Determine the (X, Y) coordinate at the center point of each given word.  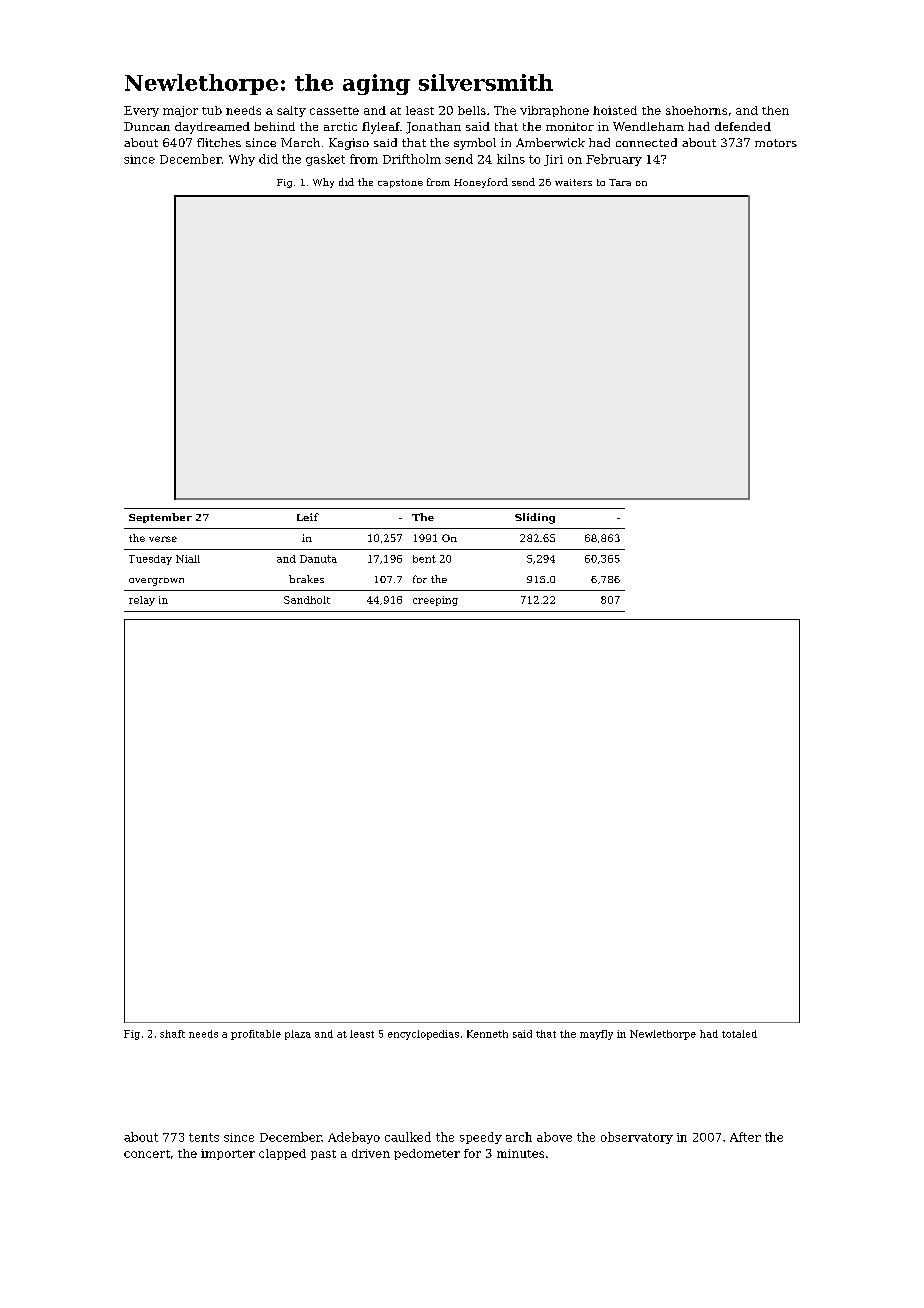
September (160, 518)
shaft (172, 1034)
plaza (298, 1035)
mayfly (596, 1035)
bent (424, 559)
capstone (400, 183)
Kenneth (487, 1034)
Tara (620, 182)
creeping (435, 601)
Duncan (147, 126)
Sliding (535, 518)
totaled (739, 1034)
